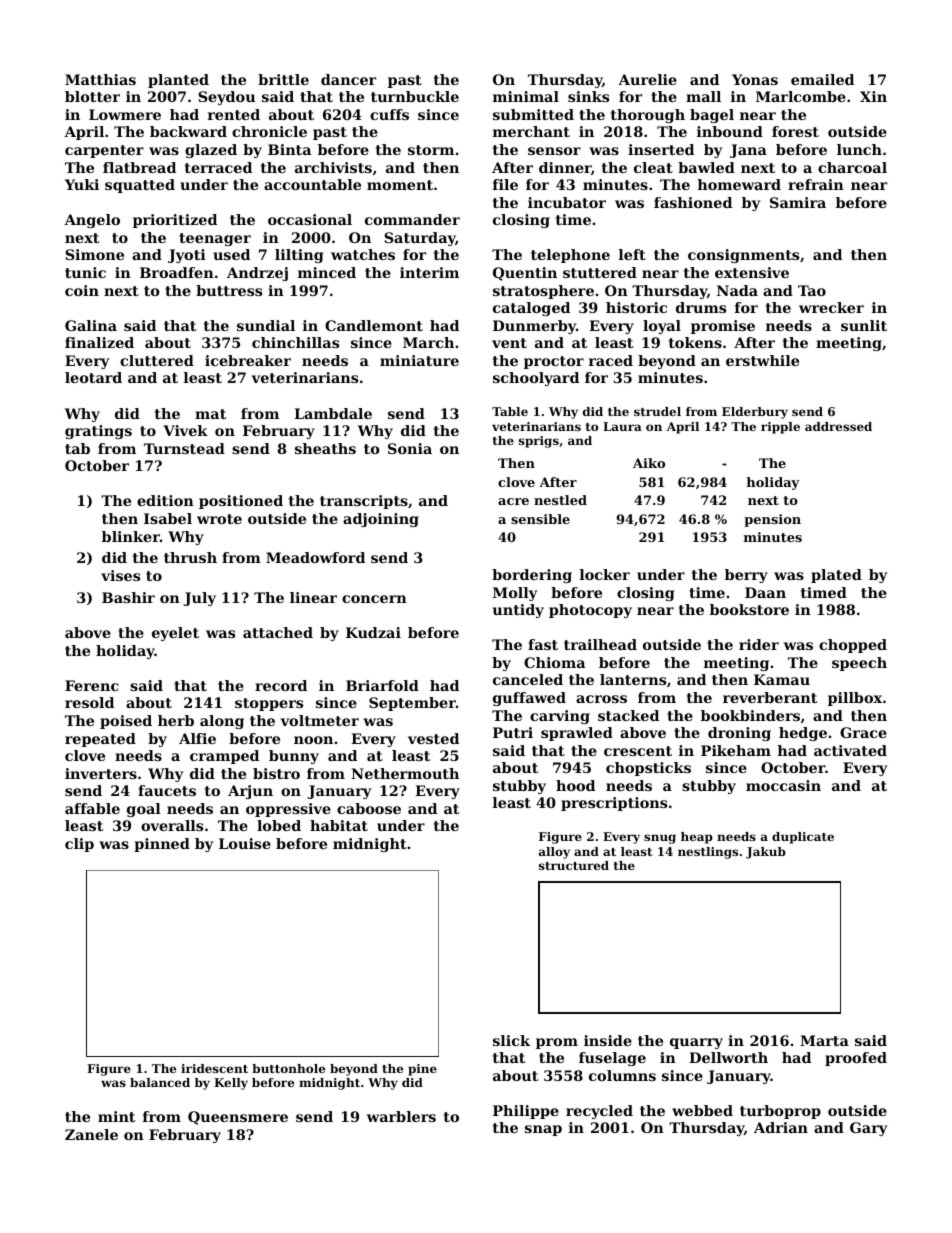 The width and height of the screenshot is (952, 1233). Describe the element at coordinates (128, 597) in the screenshot. I see `Bashir` at that location.
